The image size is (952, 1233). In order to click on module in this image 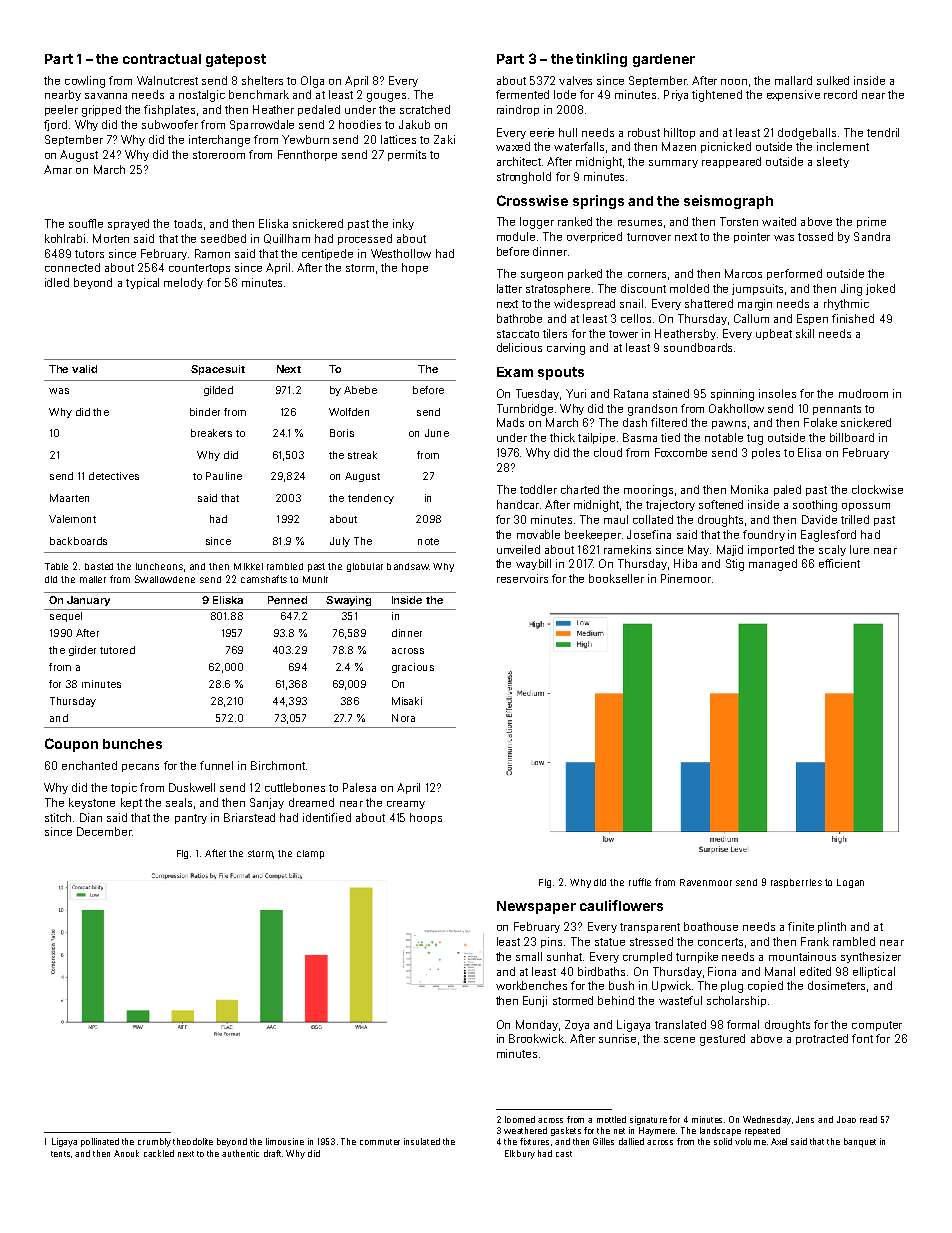, I will do `click(516, 236)`.
